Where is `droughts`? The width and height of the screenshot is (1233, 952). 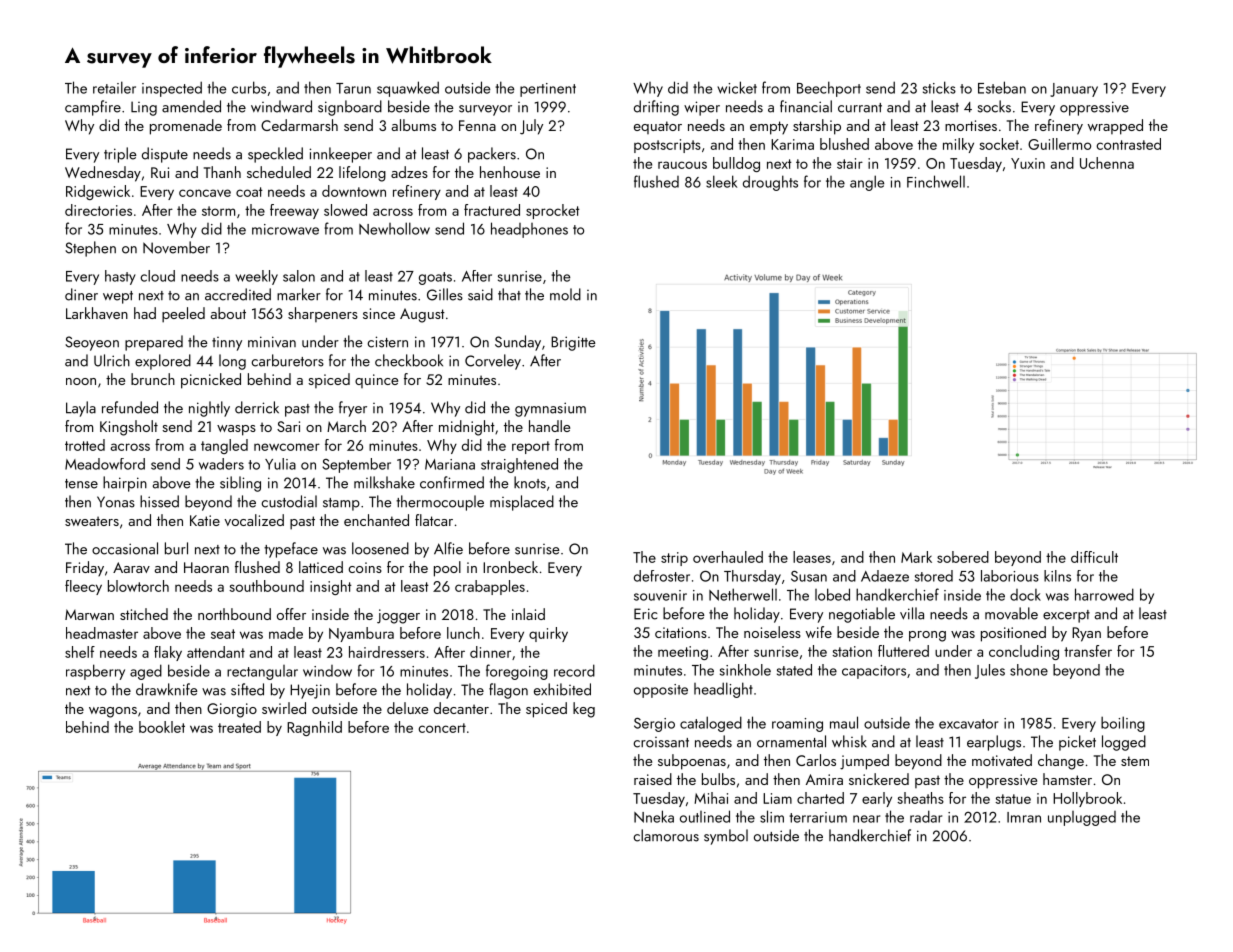 droughts is located at coordinates (770, 183).
